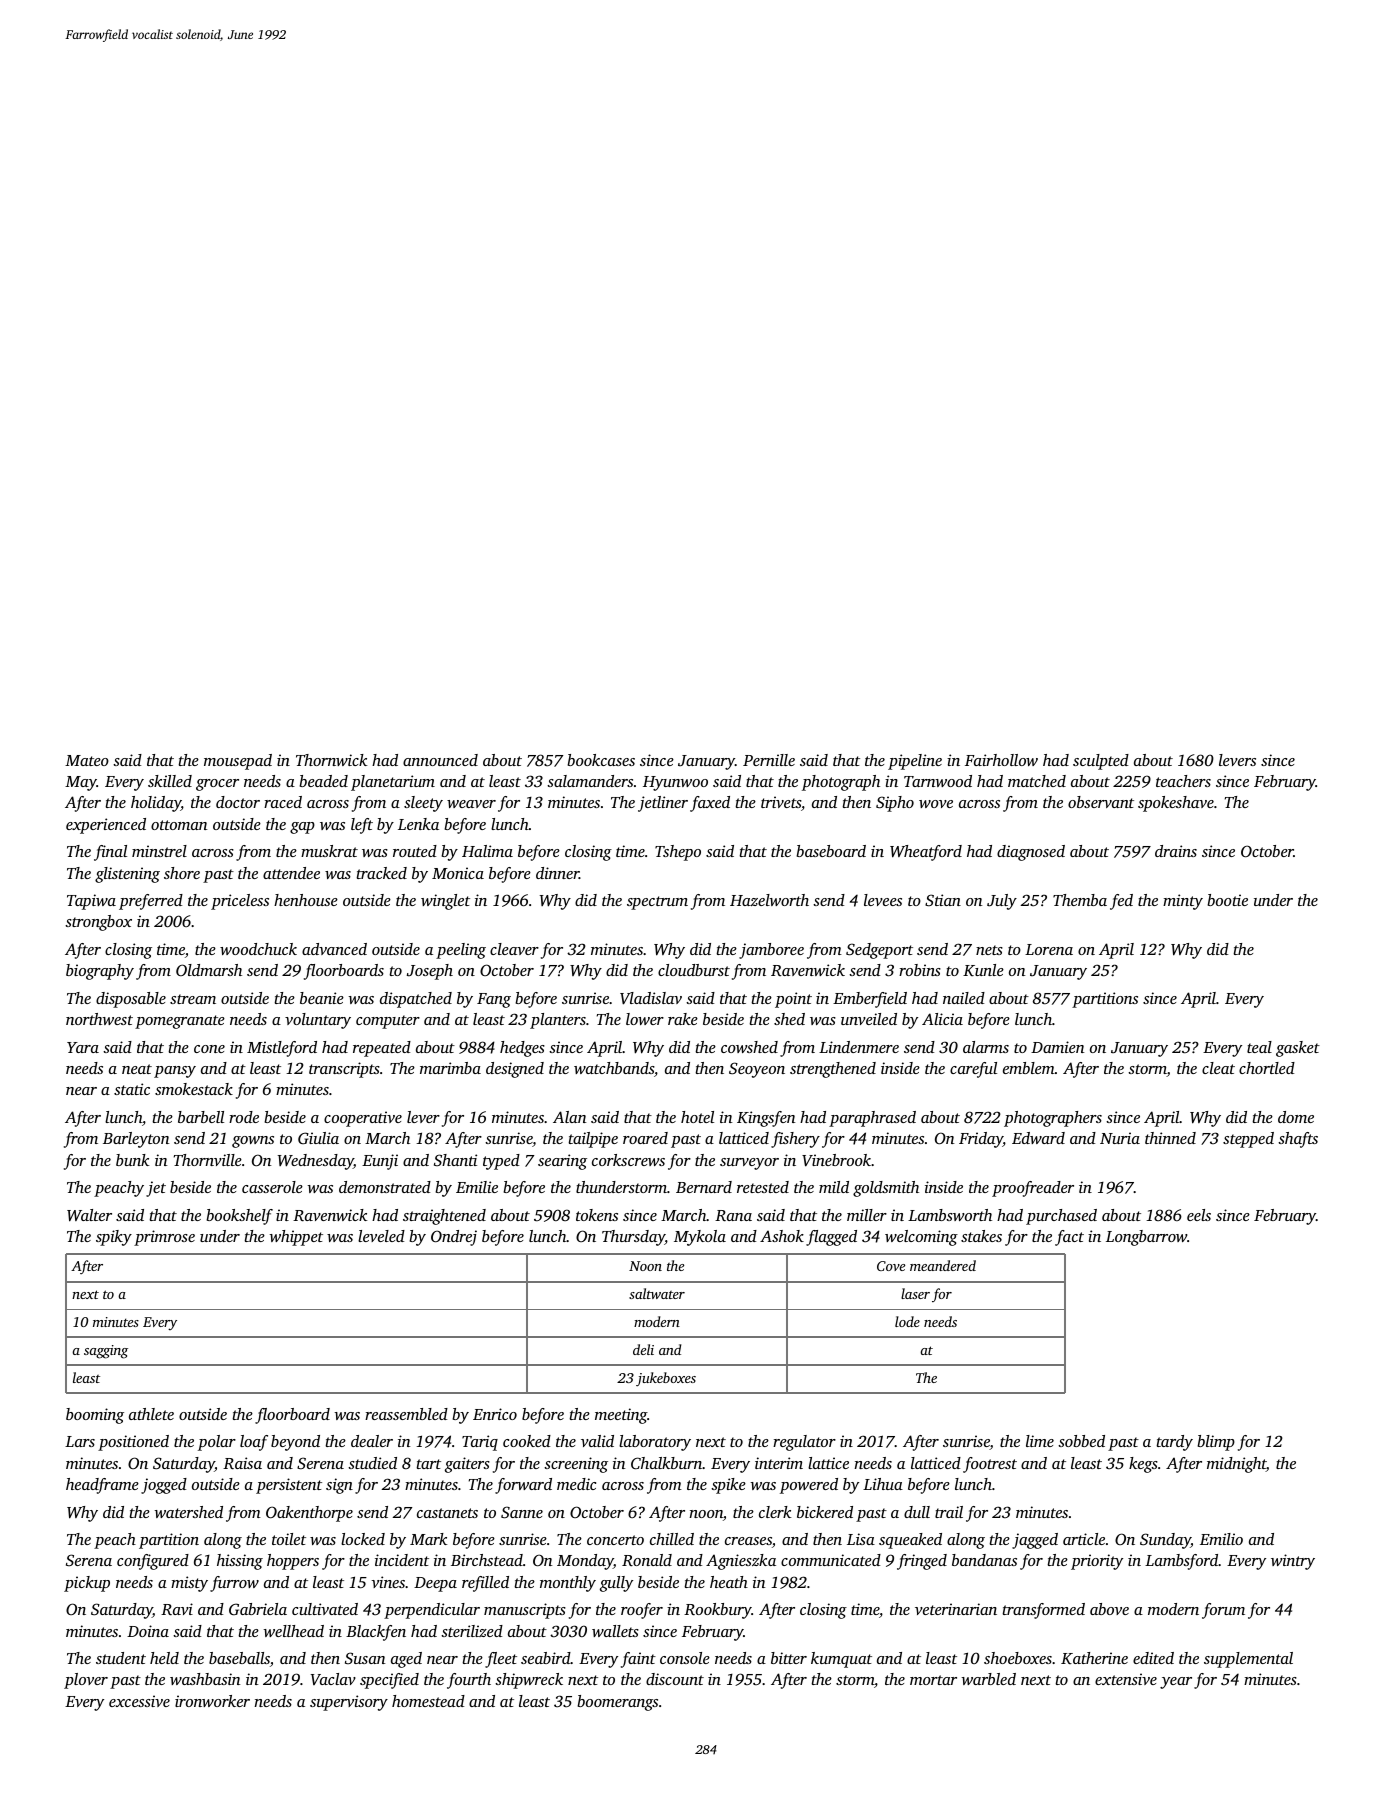  I want to click on whippet, so click(296, 1238).
